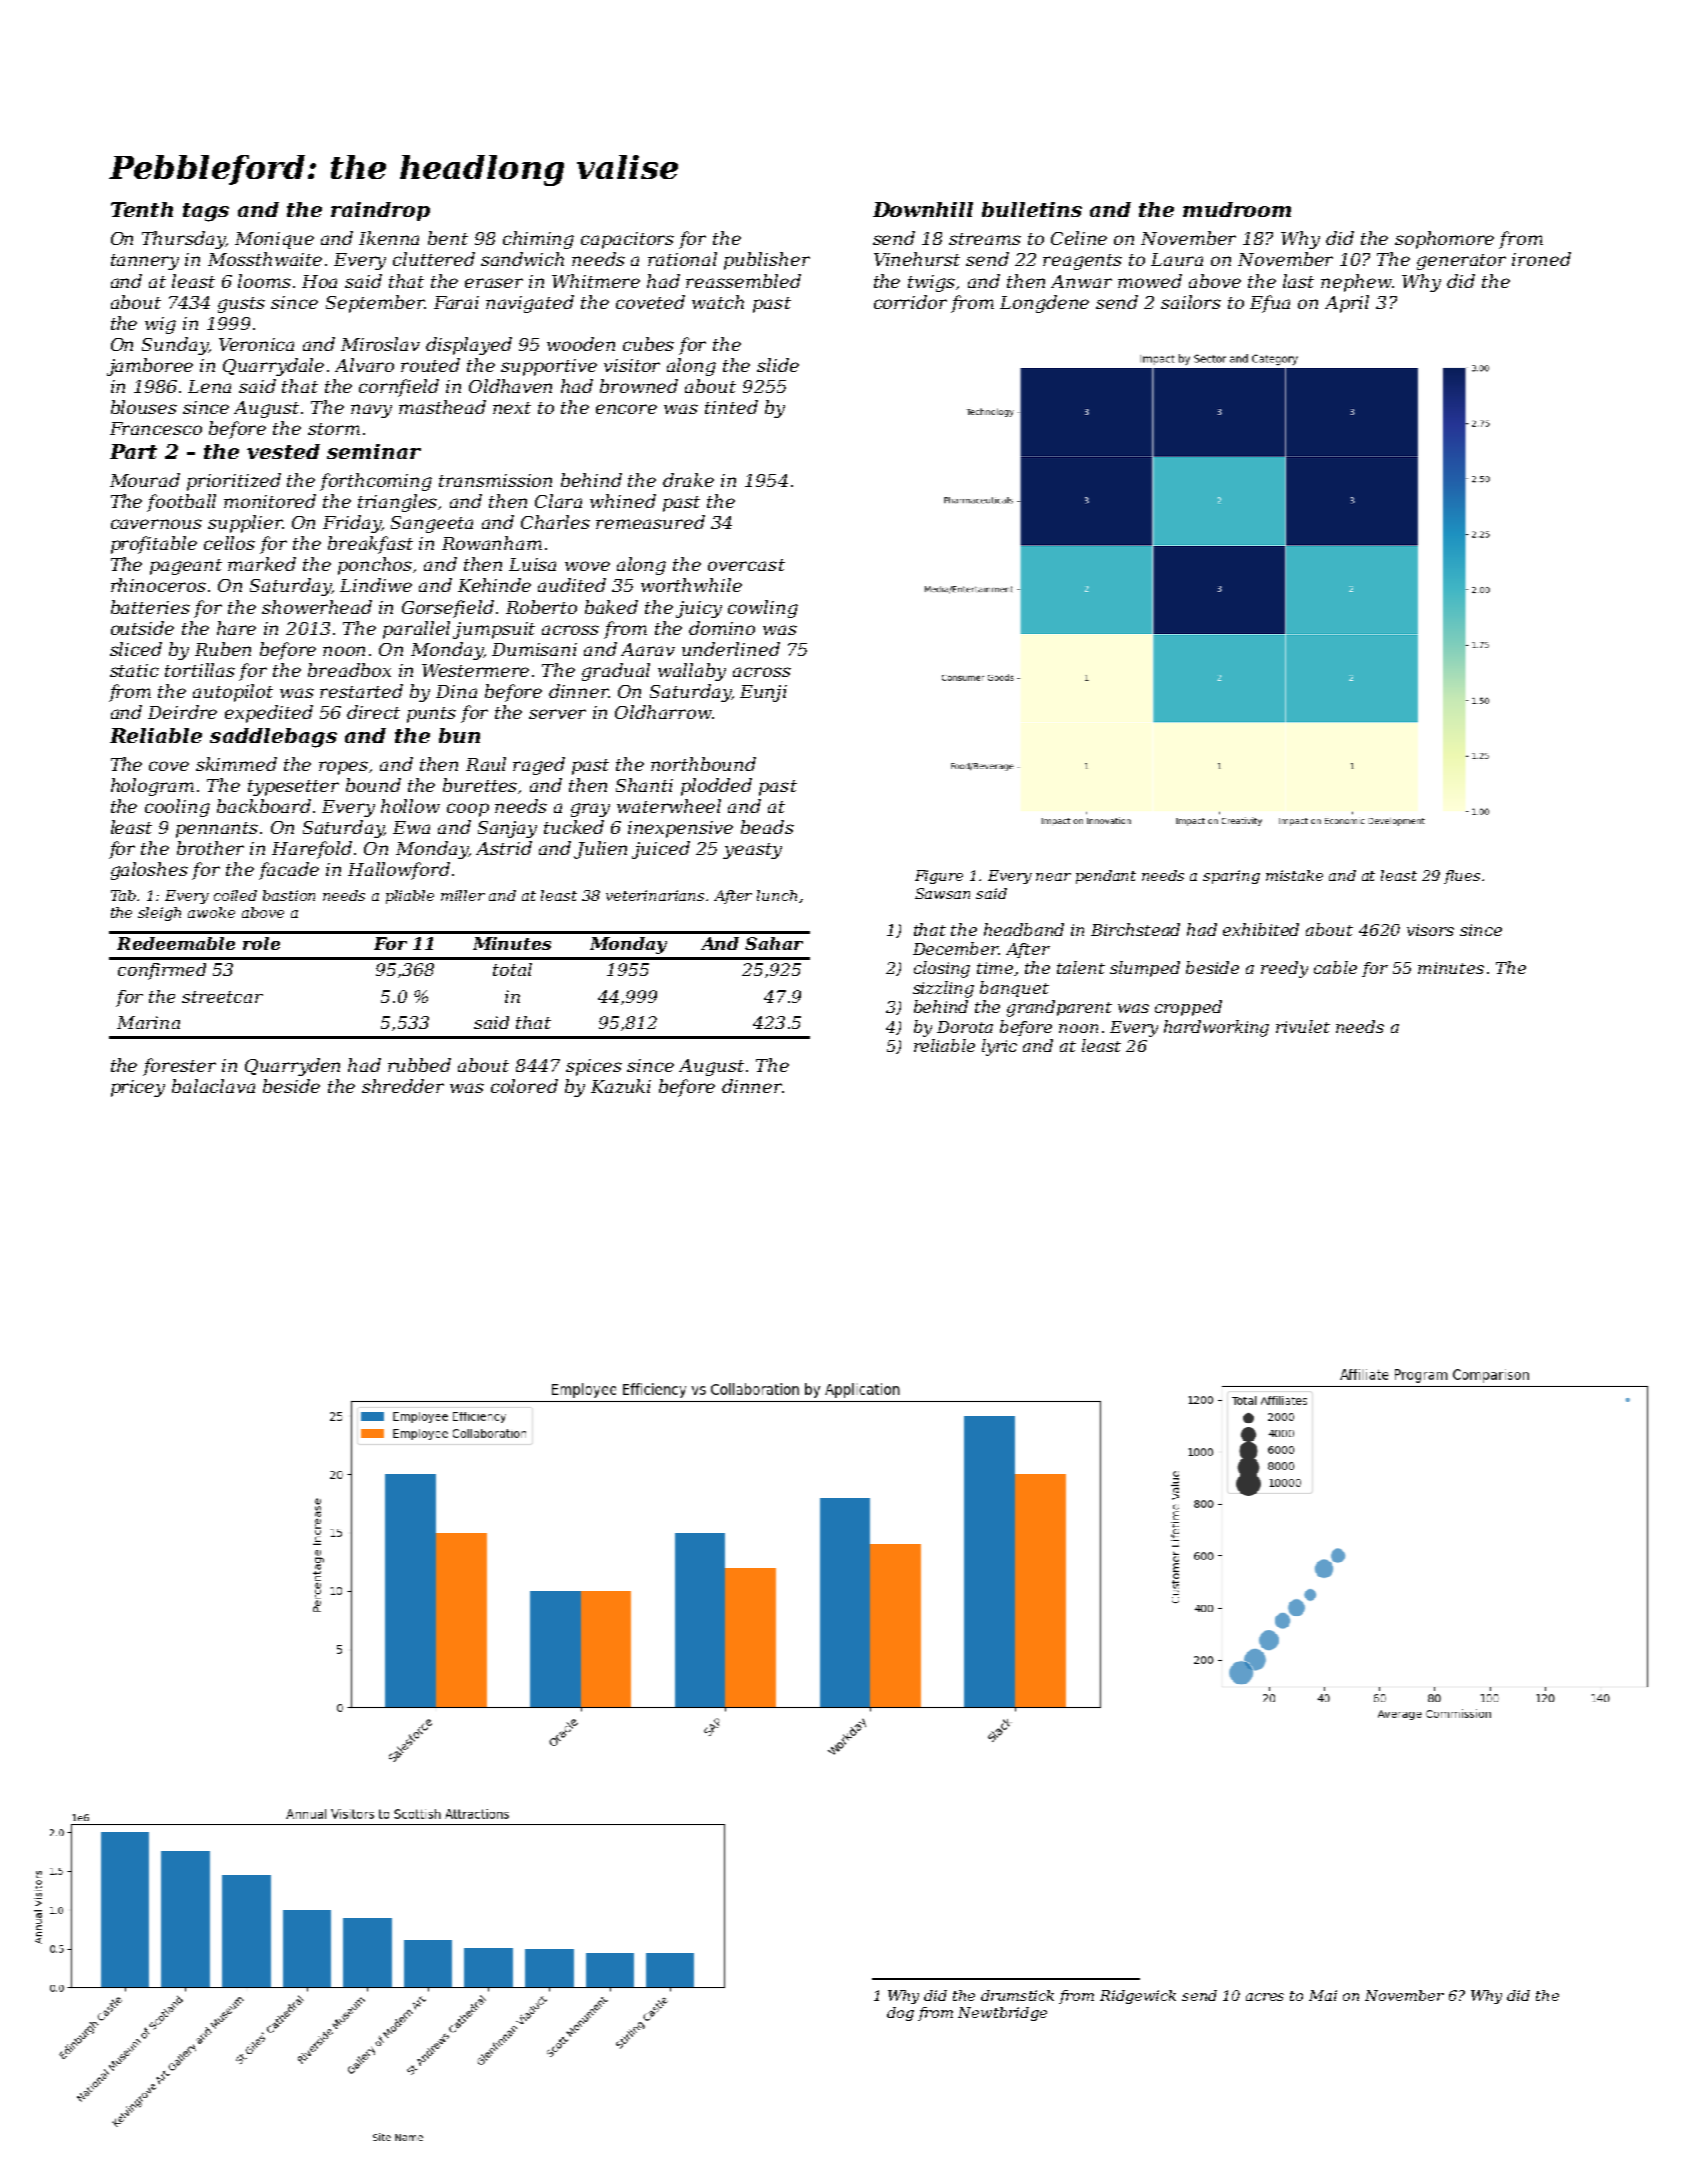 Image resolution: width=1683 pixels, height=2178 pixels. Describe the element at coordinates (510, 386) in the screenshot. I see `Oldhaven` at that location.
